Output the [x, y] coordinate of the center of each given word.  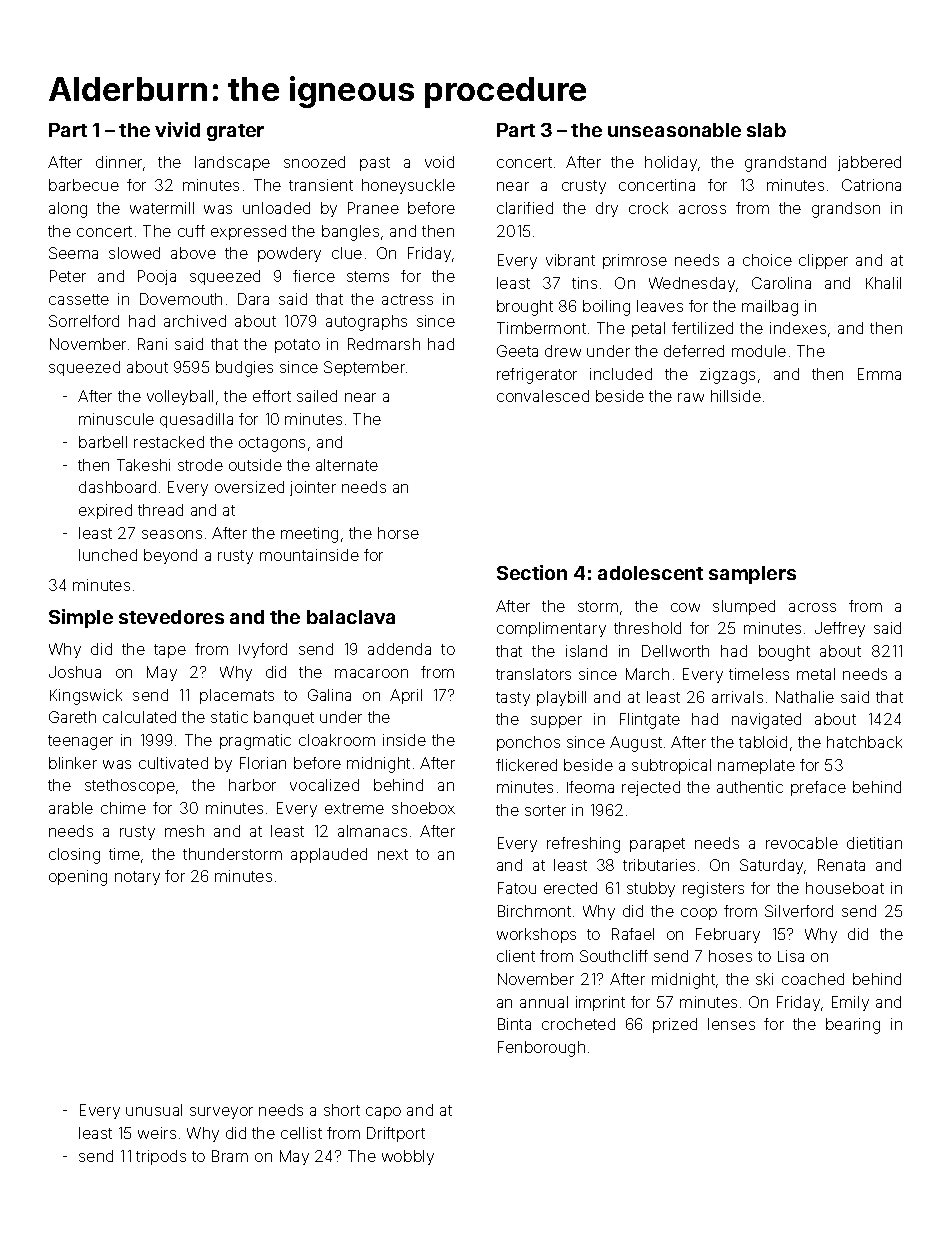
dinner [119, 162]
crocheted [578, 1024]
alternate [347, 465]
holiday [671, 163]
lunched [108, 555]
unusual [154, 1110]
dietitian [874, 843]
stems [368, 276]
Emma [879, 374]
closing [74, 856]
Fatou [517, 888]
